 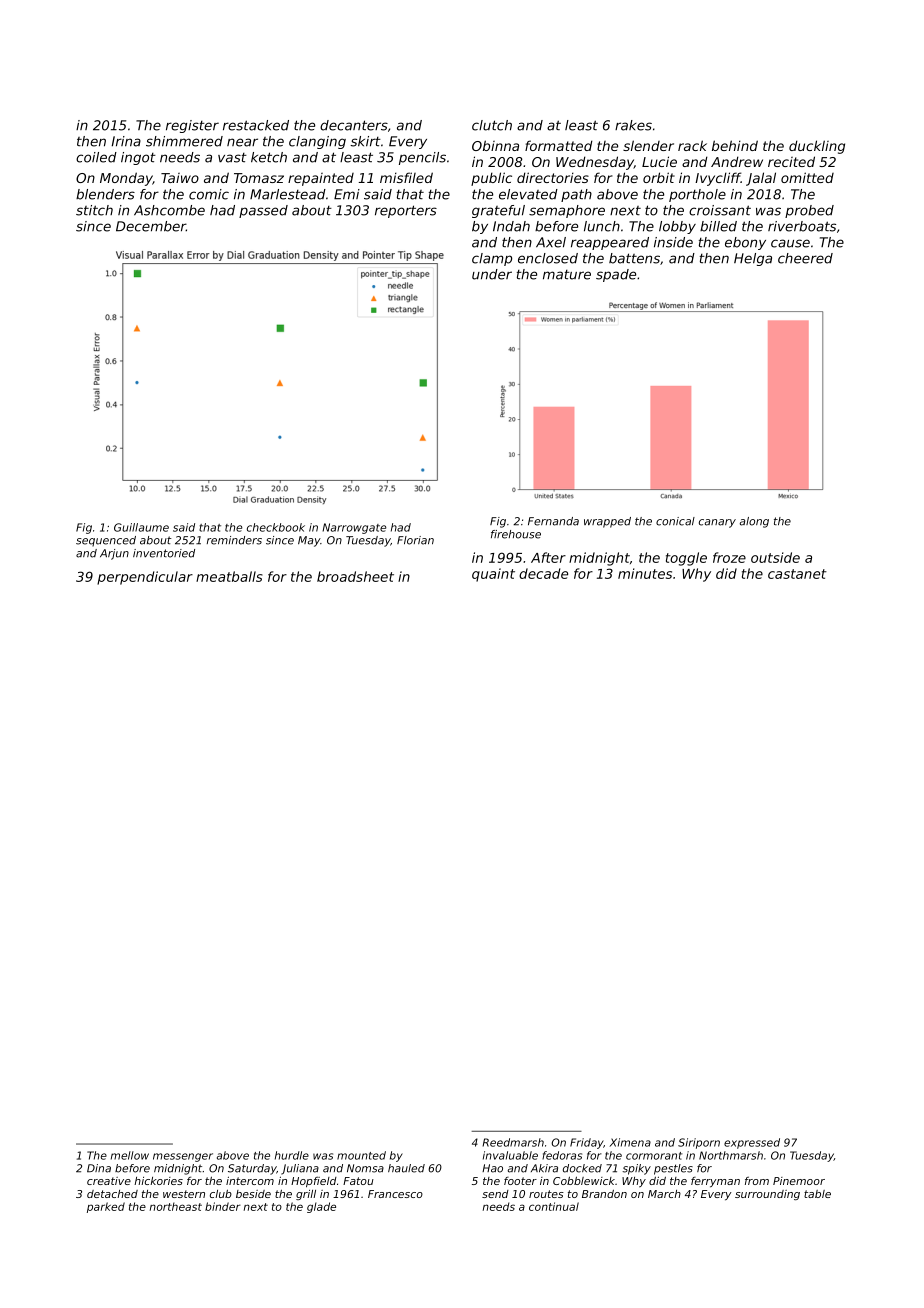 I want to click on Cobblewick, so click(x=584, y=1180).
